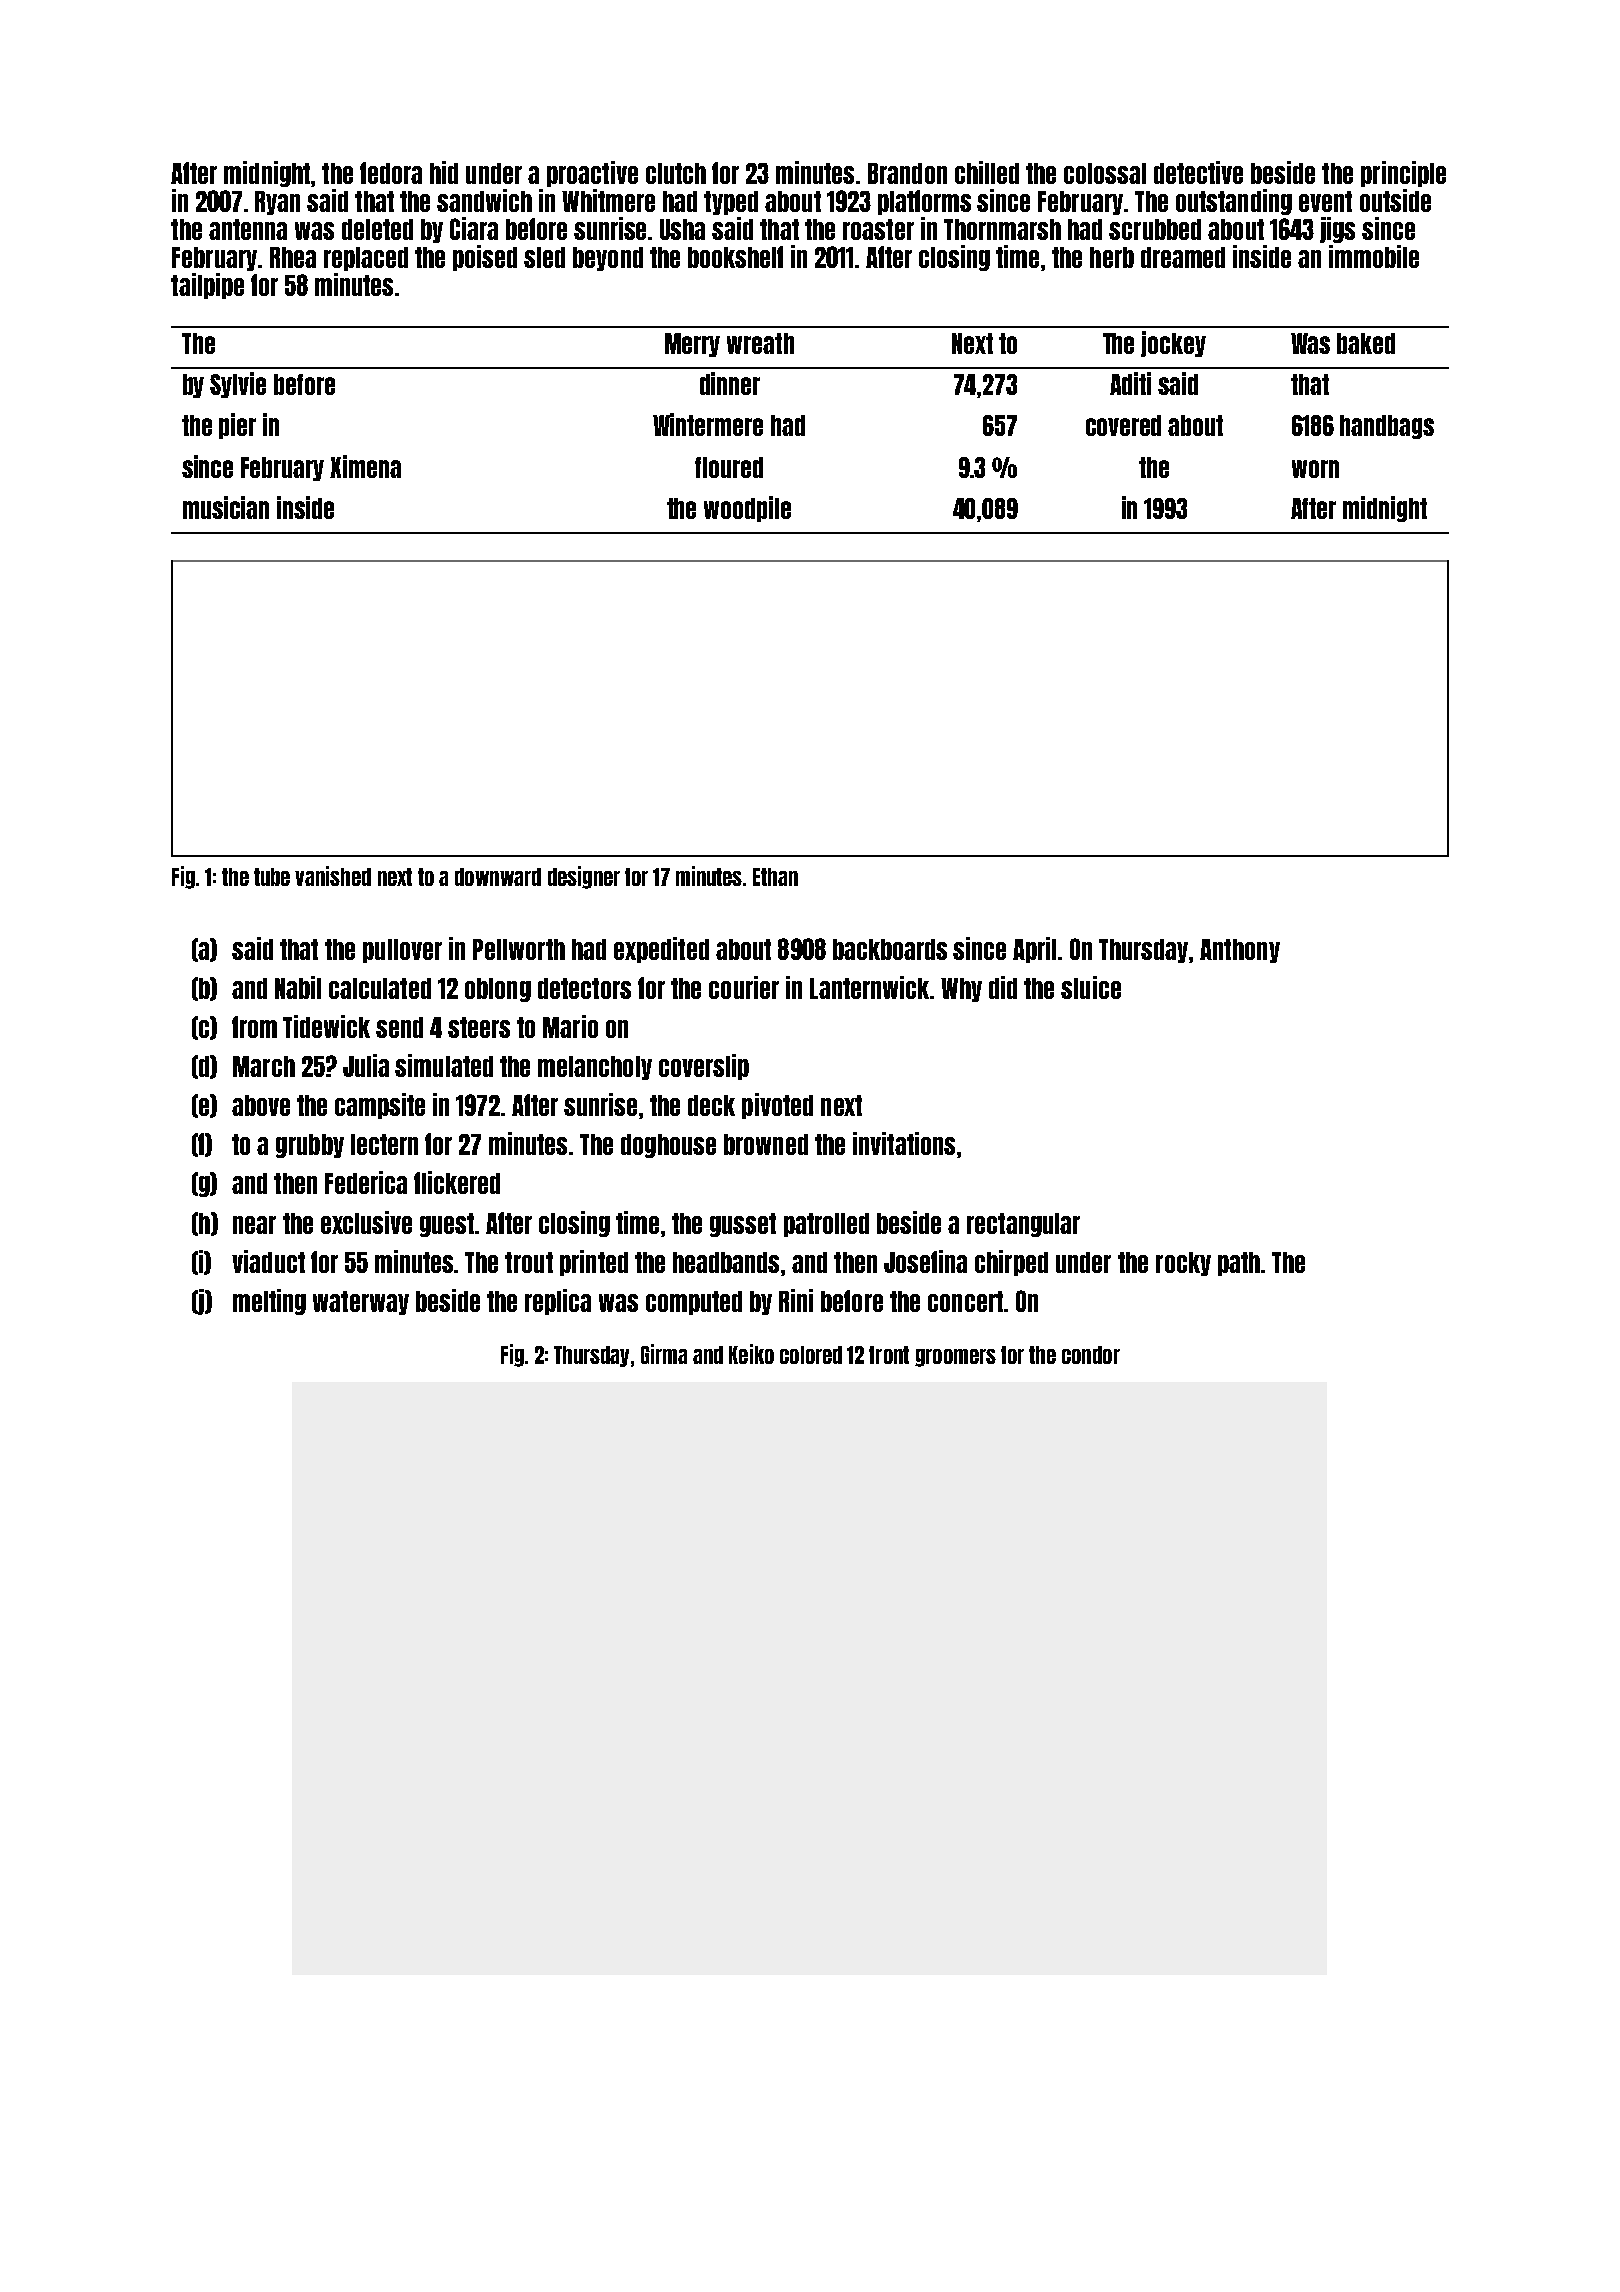  Describe the element at coordinates (272, 877) in the screenshot. I see `tube` at that location.
